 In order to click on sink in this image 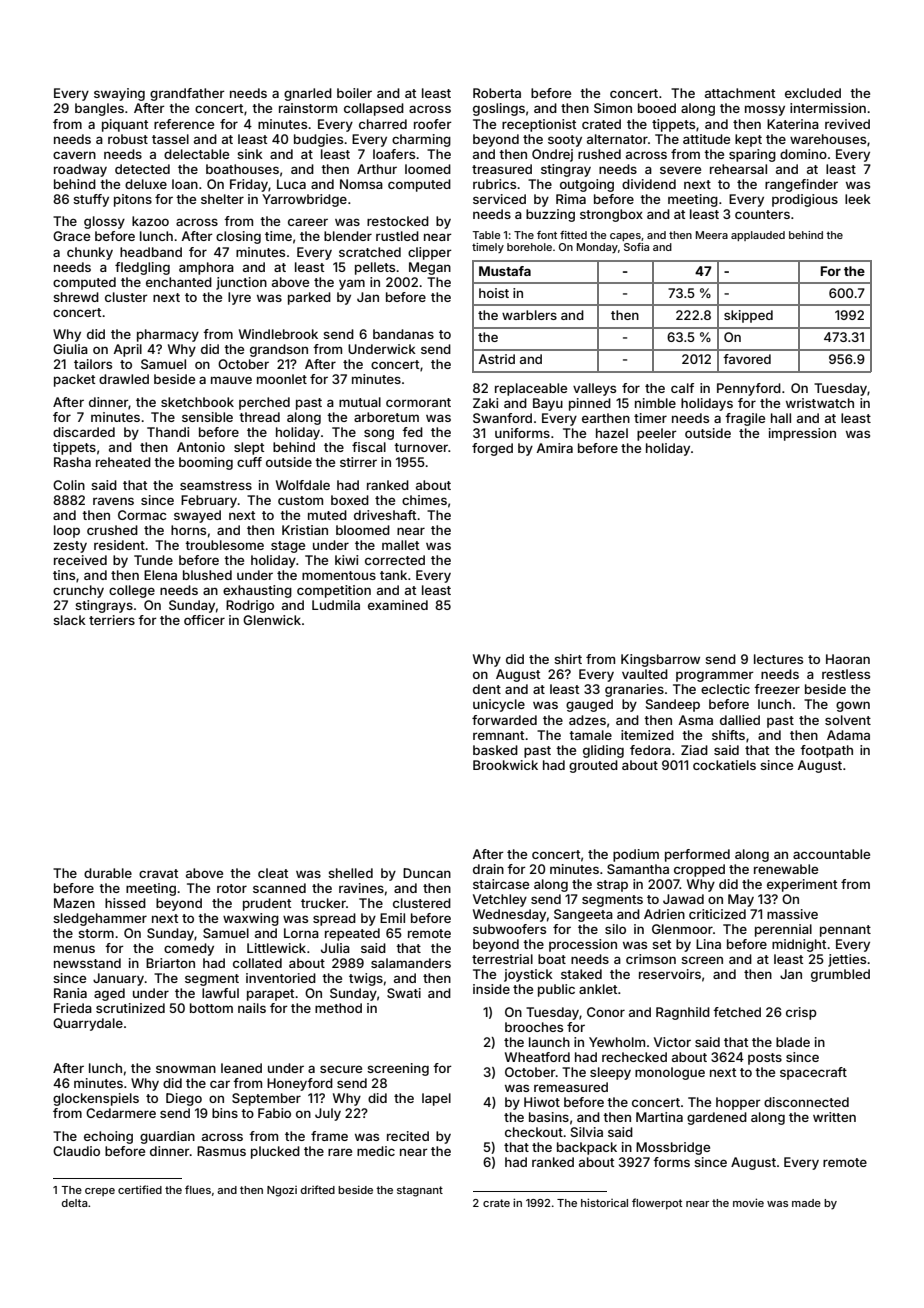, I will do `click(250, 154)`.
